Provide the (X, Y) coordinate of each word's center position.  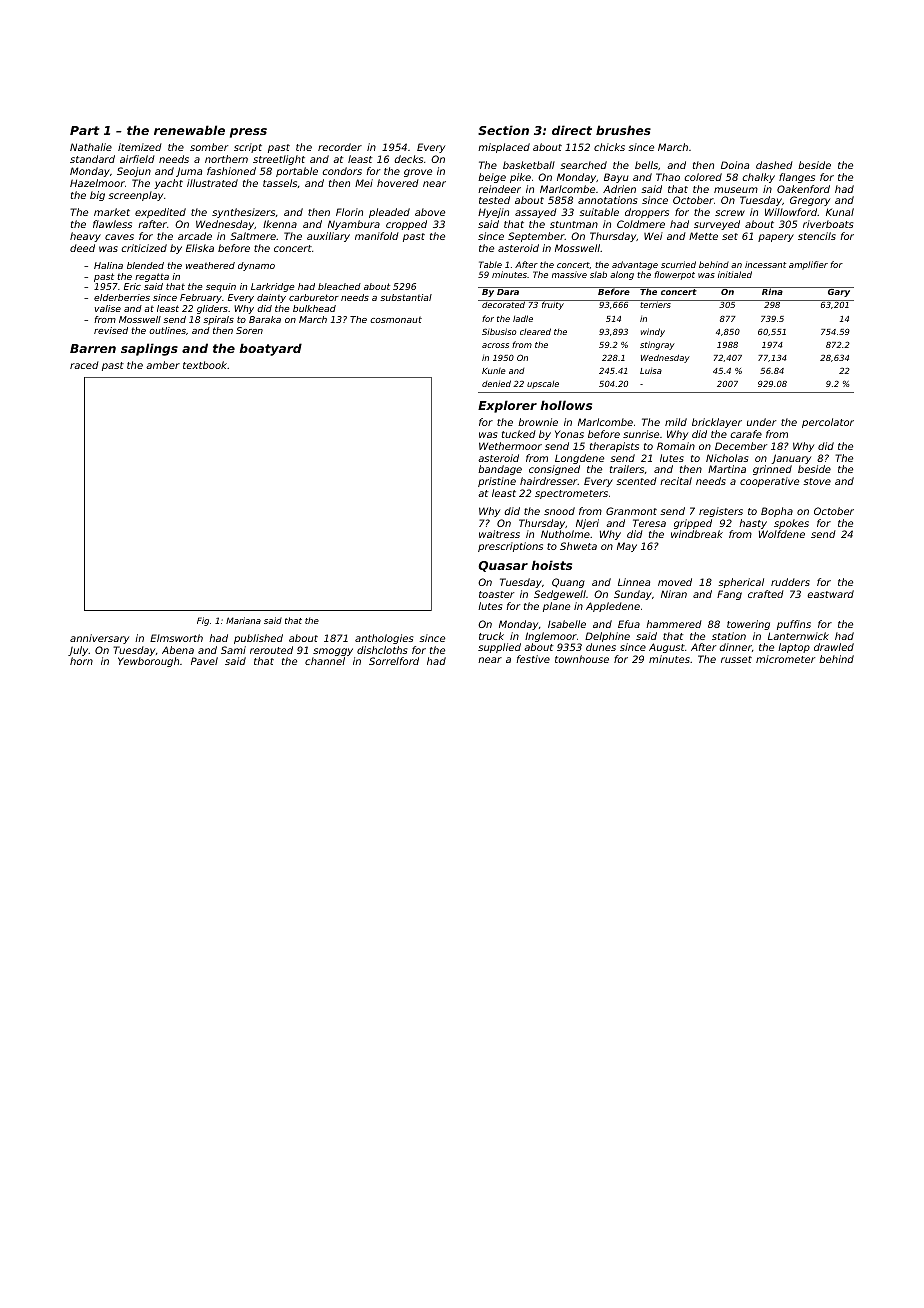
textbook (205, 365)
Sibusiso (499, 331)
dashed (774, 165)
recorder (340, 147)
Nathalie (91, 147)
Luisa (651, 371)
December (741, 446)
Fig (203, 621)
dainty (271, 298)
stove (817, 481)
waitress (499, 534)
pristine (497, 482)
